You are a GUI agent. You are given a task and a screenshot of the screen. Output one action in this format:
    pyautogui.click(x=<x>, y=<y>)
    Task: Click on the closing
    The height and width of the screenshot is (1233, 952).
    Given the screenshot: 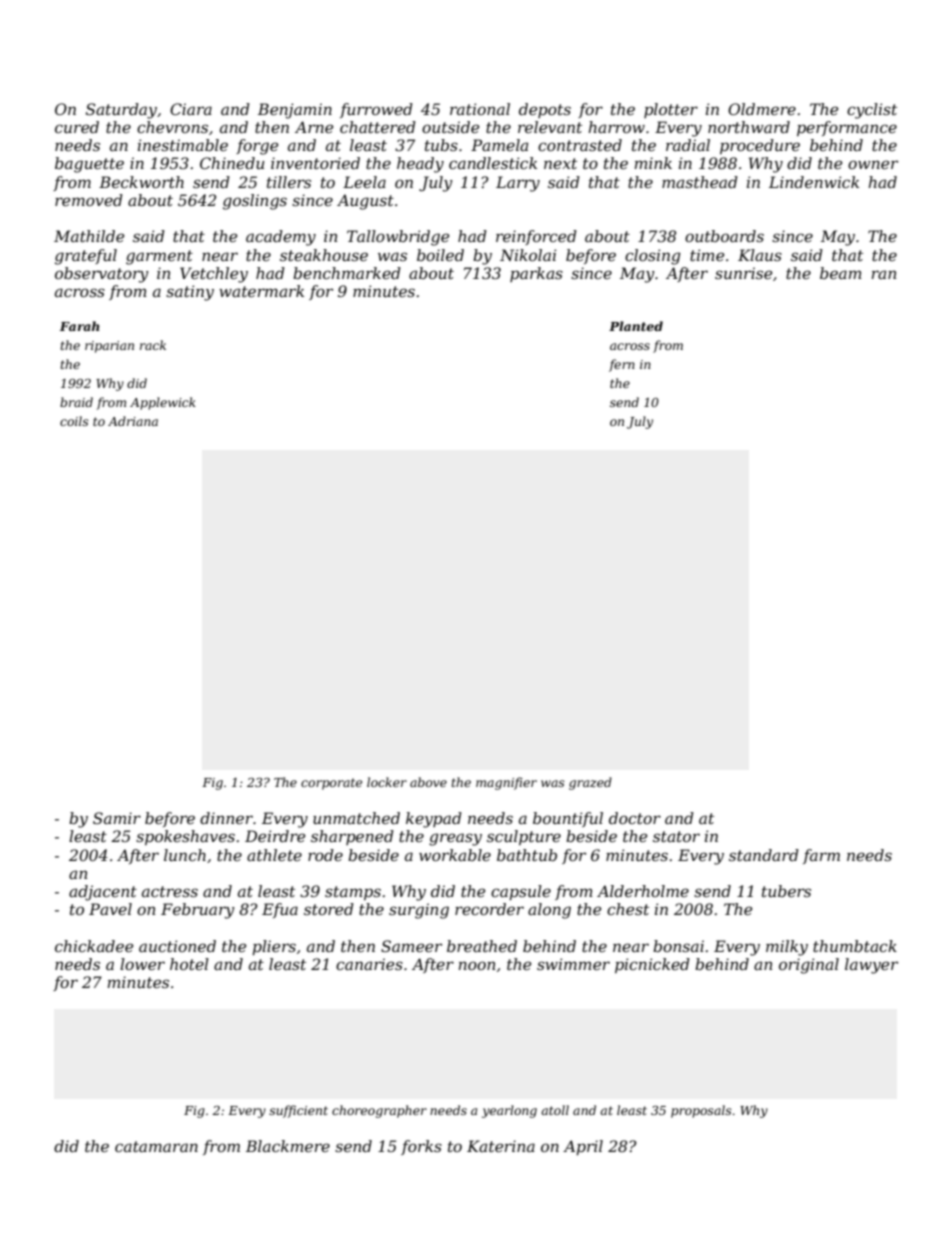 What is the action you would take?
    pyautogui.click(x=653, y=257)
